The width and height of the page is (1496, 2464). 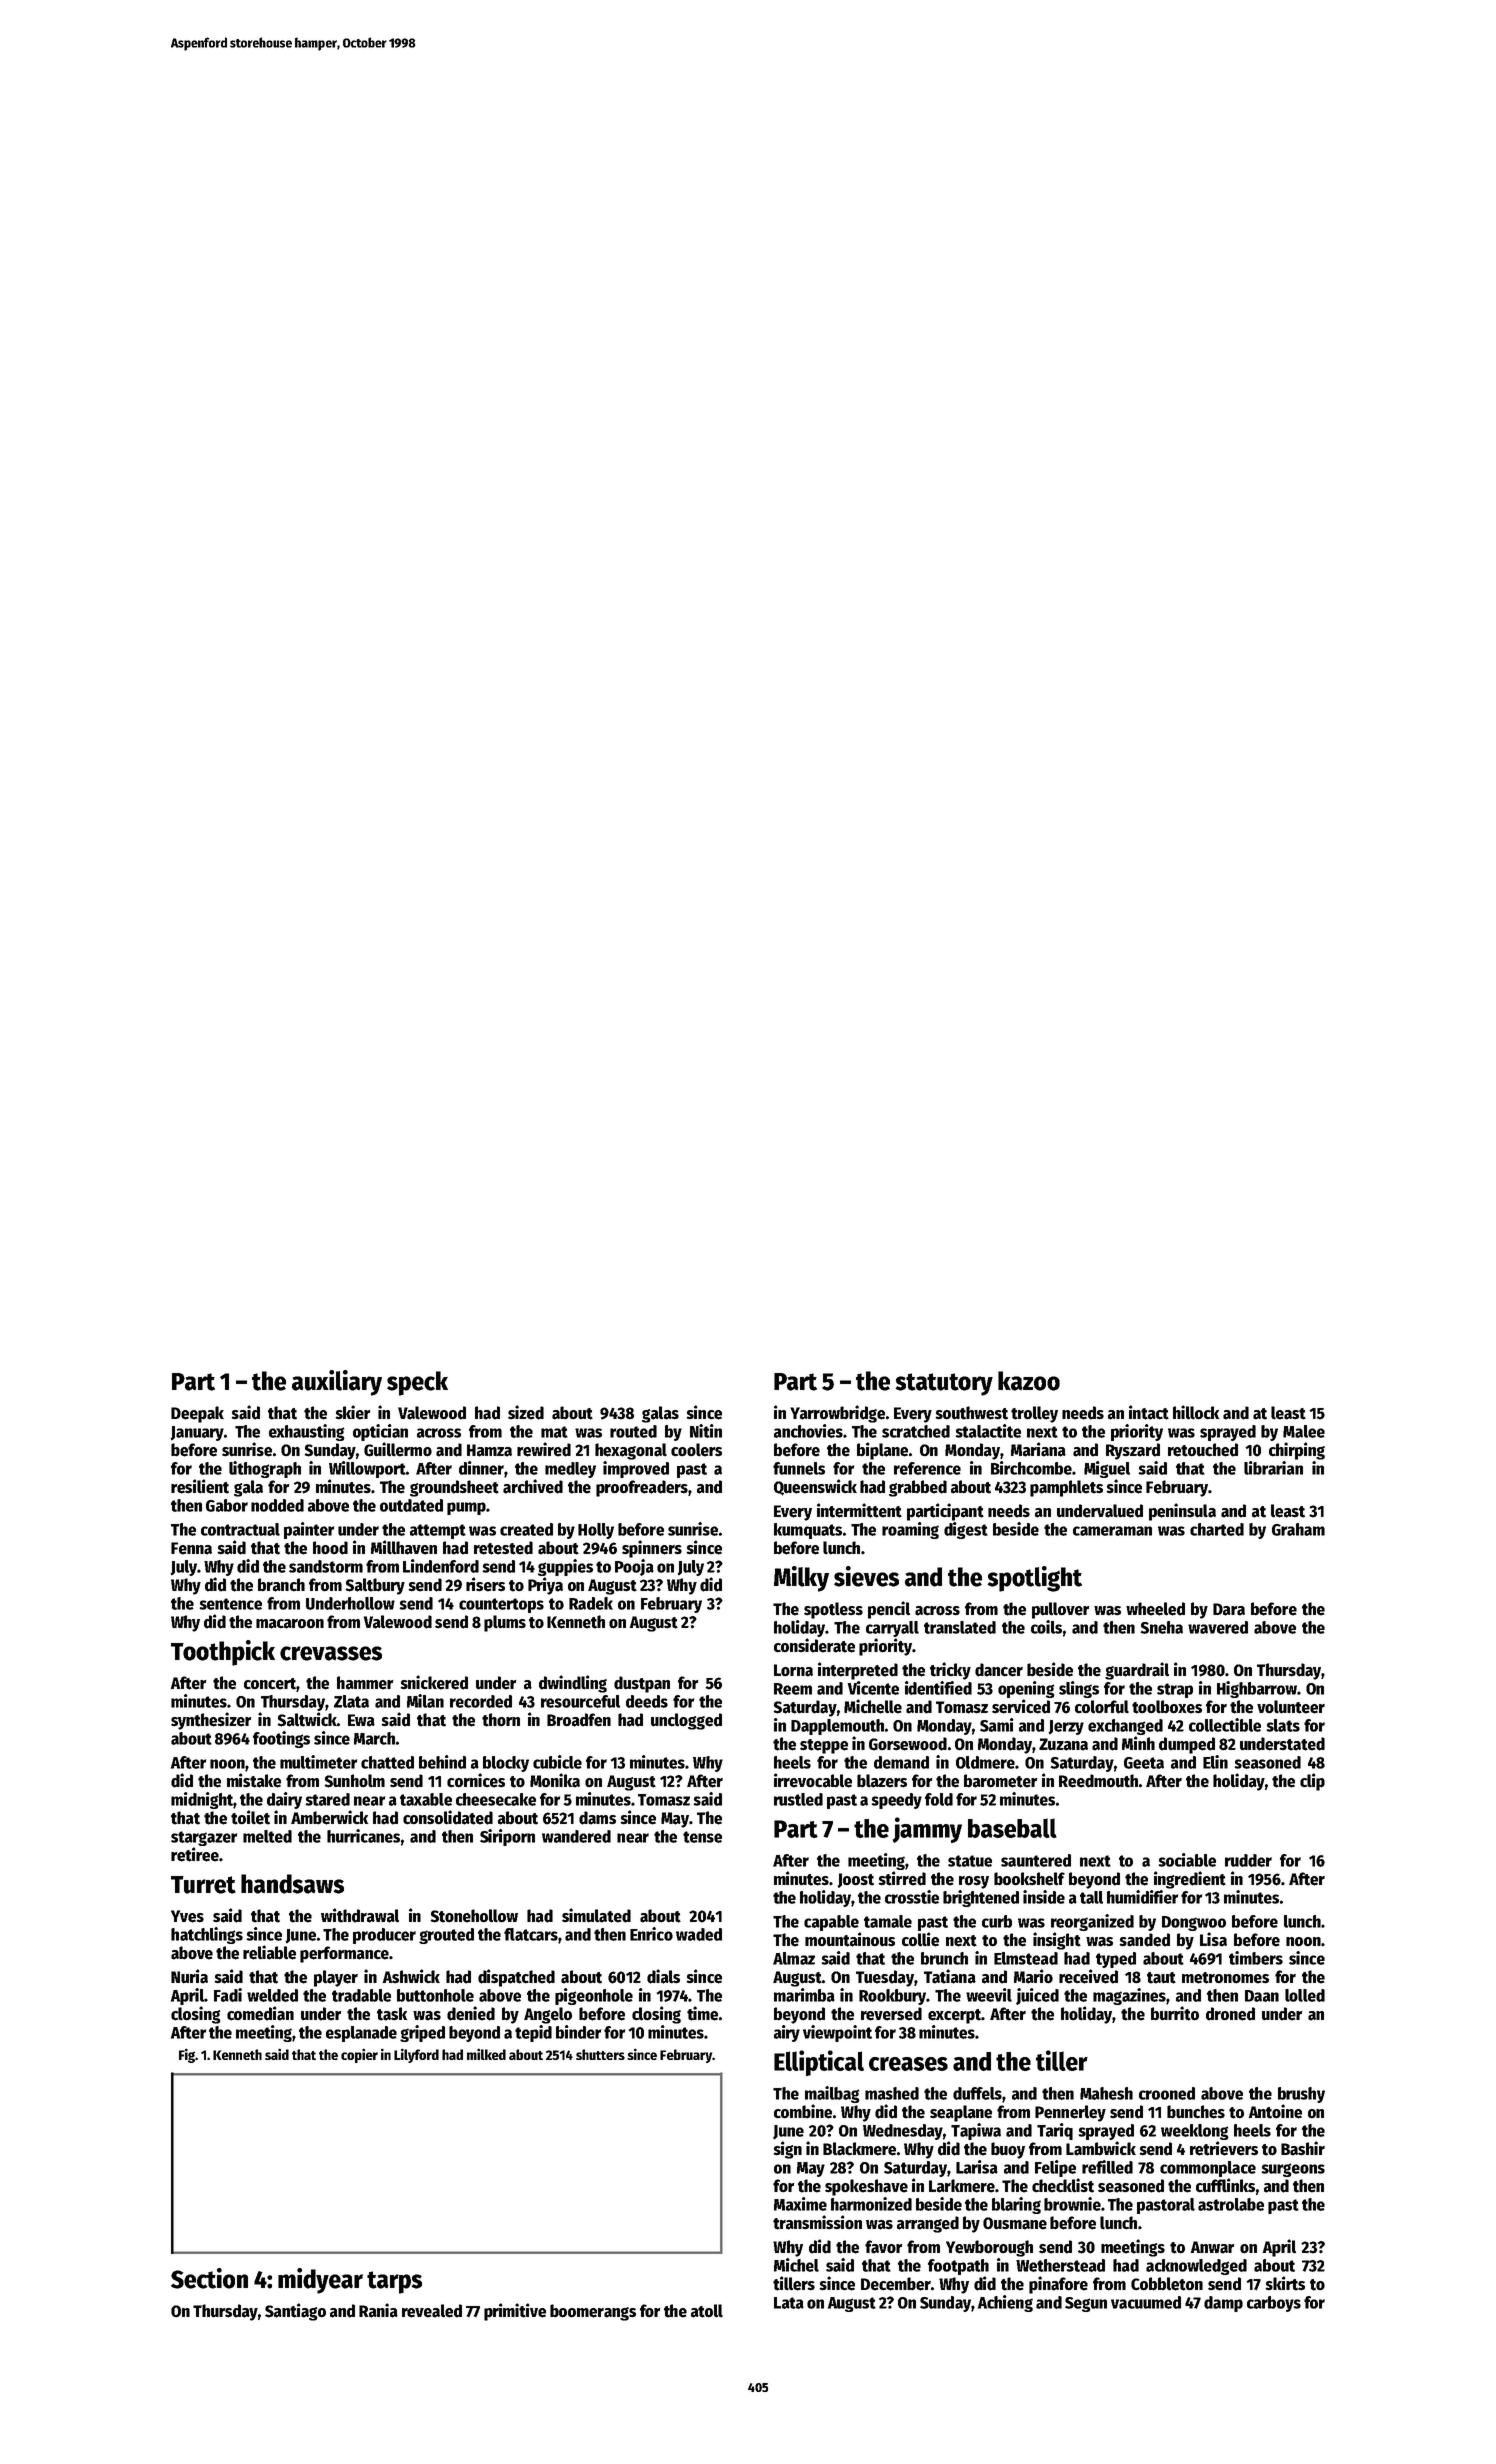 What do you see at coordinates (891, 2014) in the page?
I see `reversed` at bounding box center [891, 2014].
